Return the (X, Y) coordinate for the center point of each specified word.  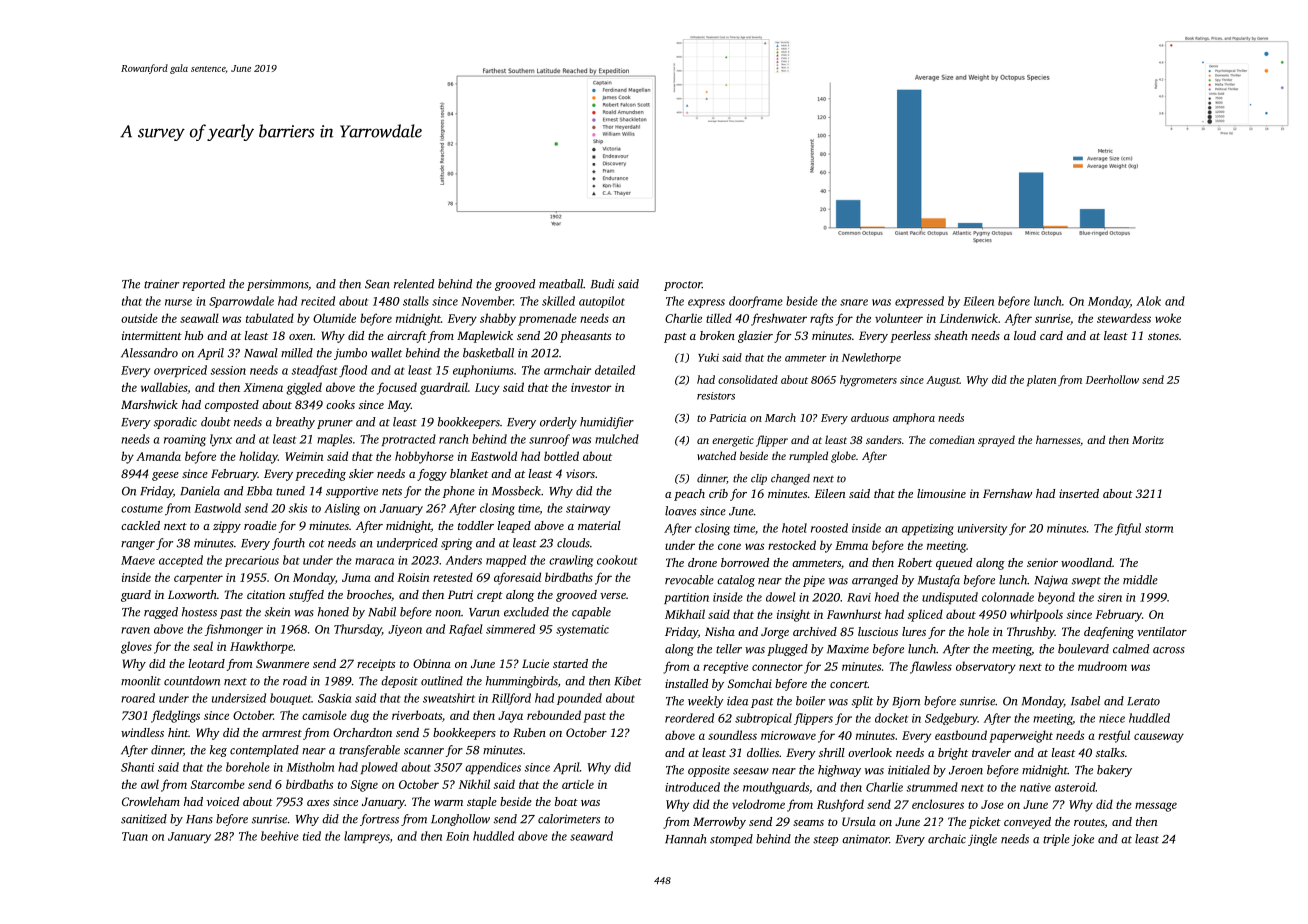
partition (686, 598)
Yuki (708, 357)
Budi (602, 284)
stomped (731, 840)
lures (914, 631)
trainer (161, 284)
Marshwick (149, 404)
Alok (1148, 301)
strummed (932, 787)
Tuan (135, 836)
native (1035, 787)
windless (142, 732)
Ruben (529, 732)
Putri (460, 594)
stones (1163, 336)
